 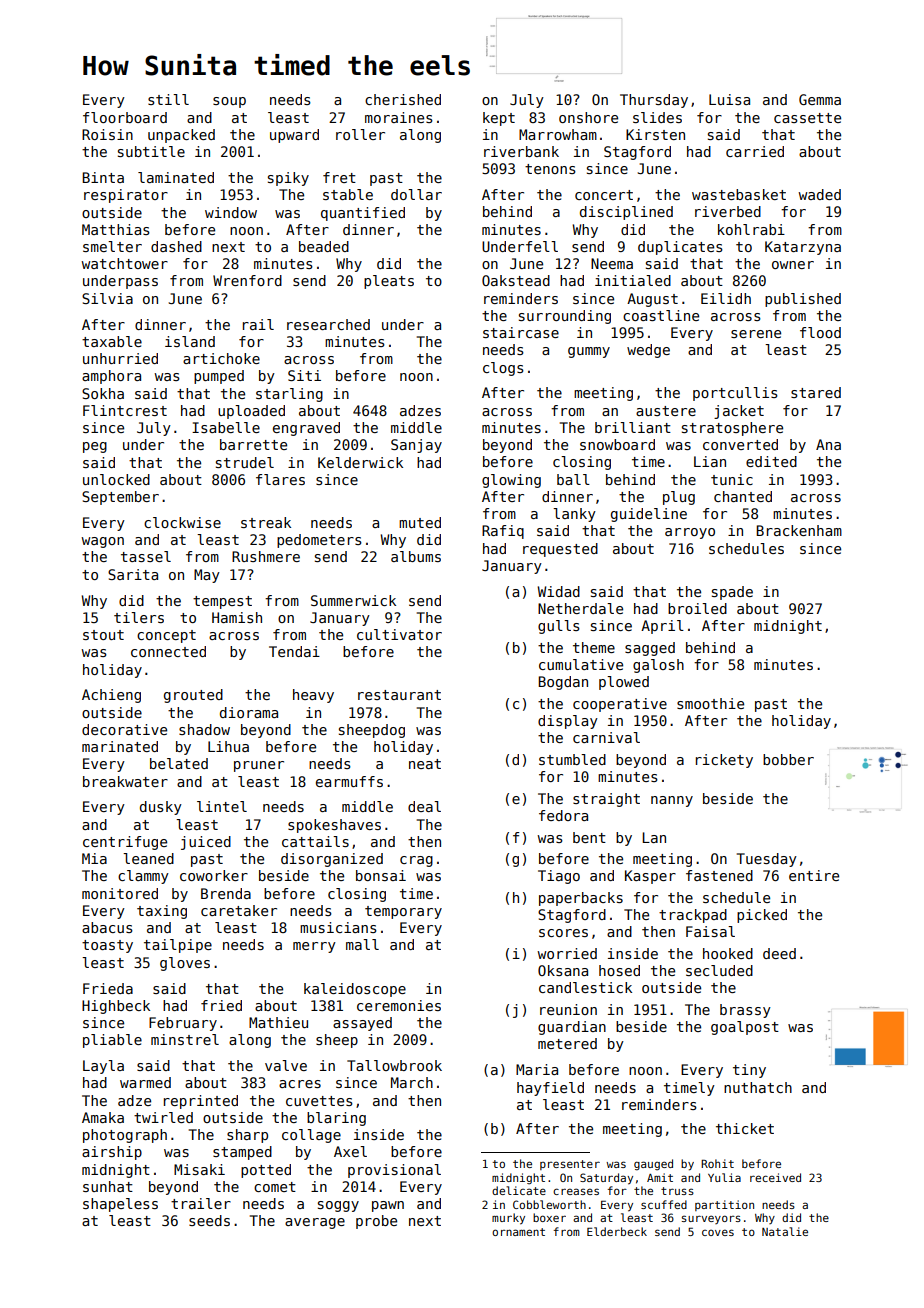 I want to click on assayed, so click(x=362, y=1024).
